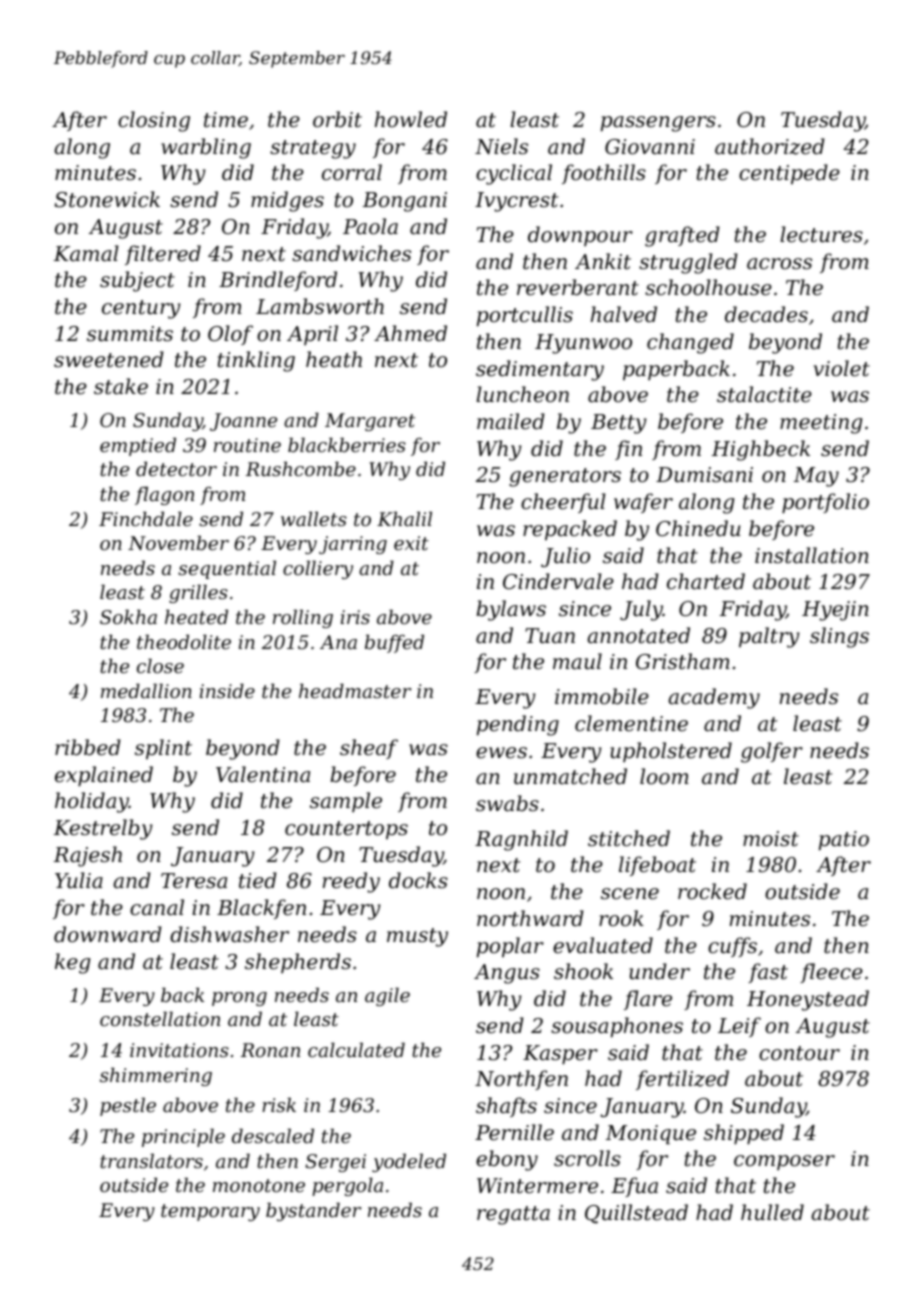 The width and height of the image is (924, 1314). I want to click on pending, so click(518, 725).
